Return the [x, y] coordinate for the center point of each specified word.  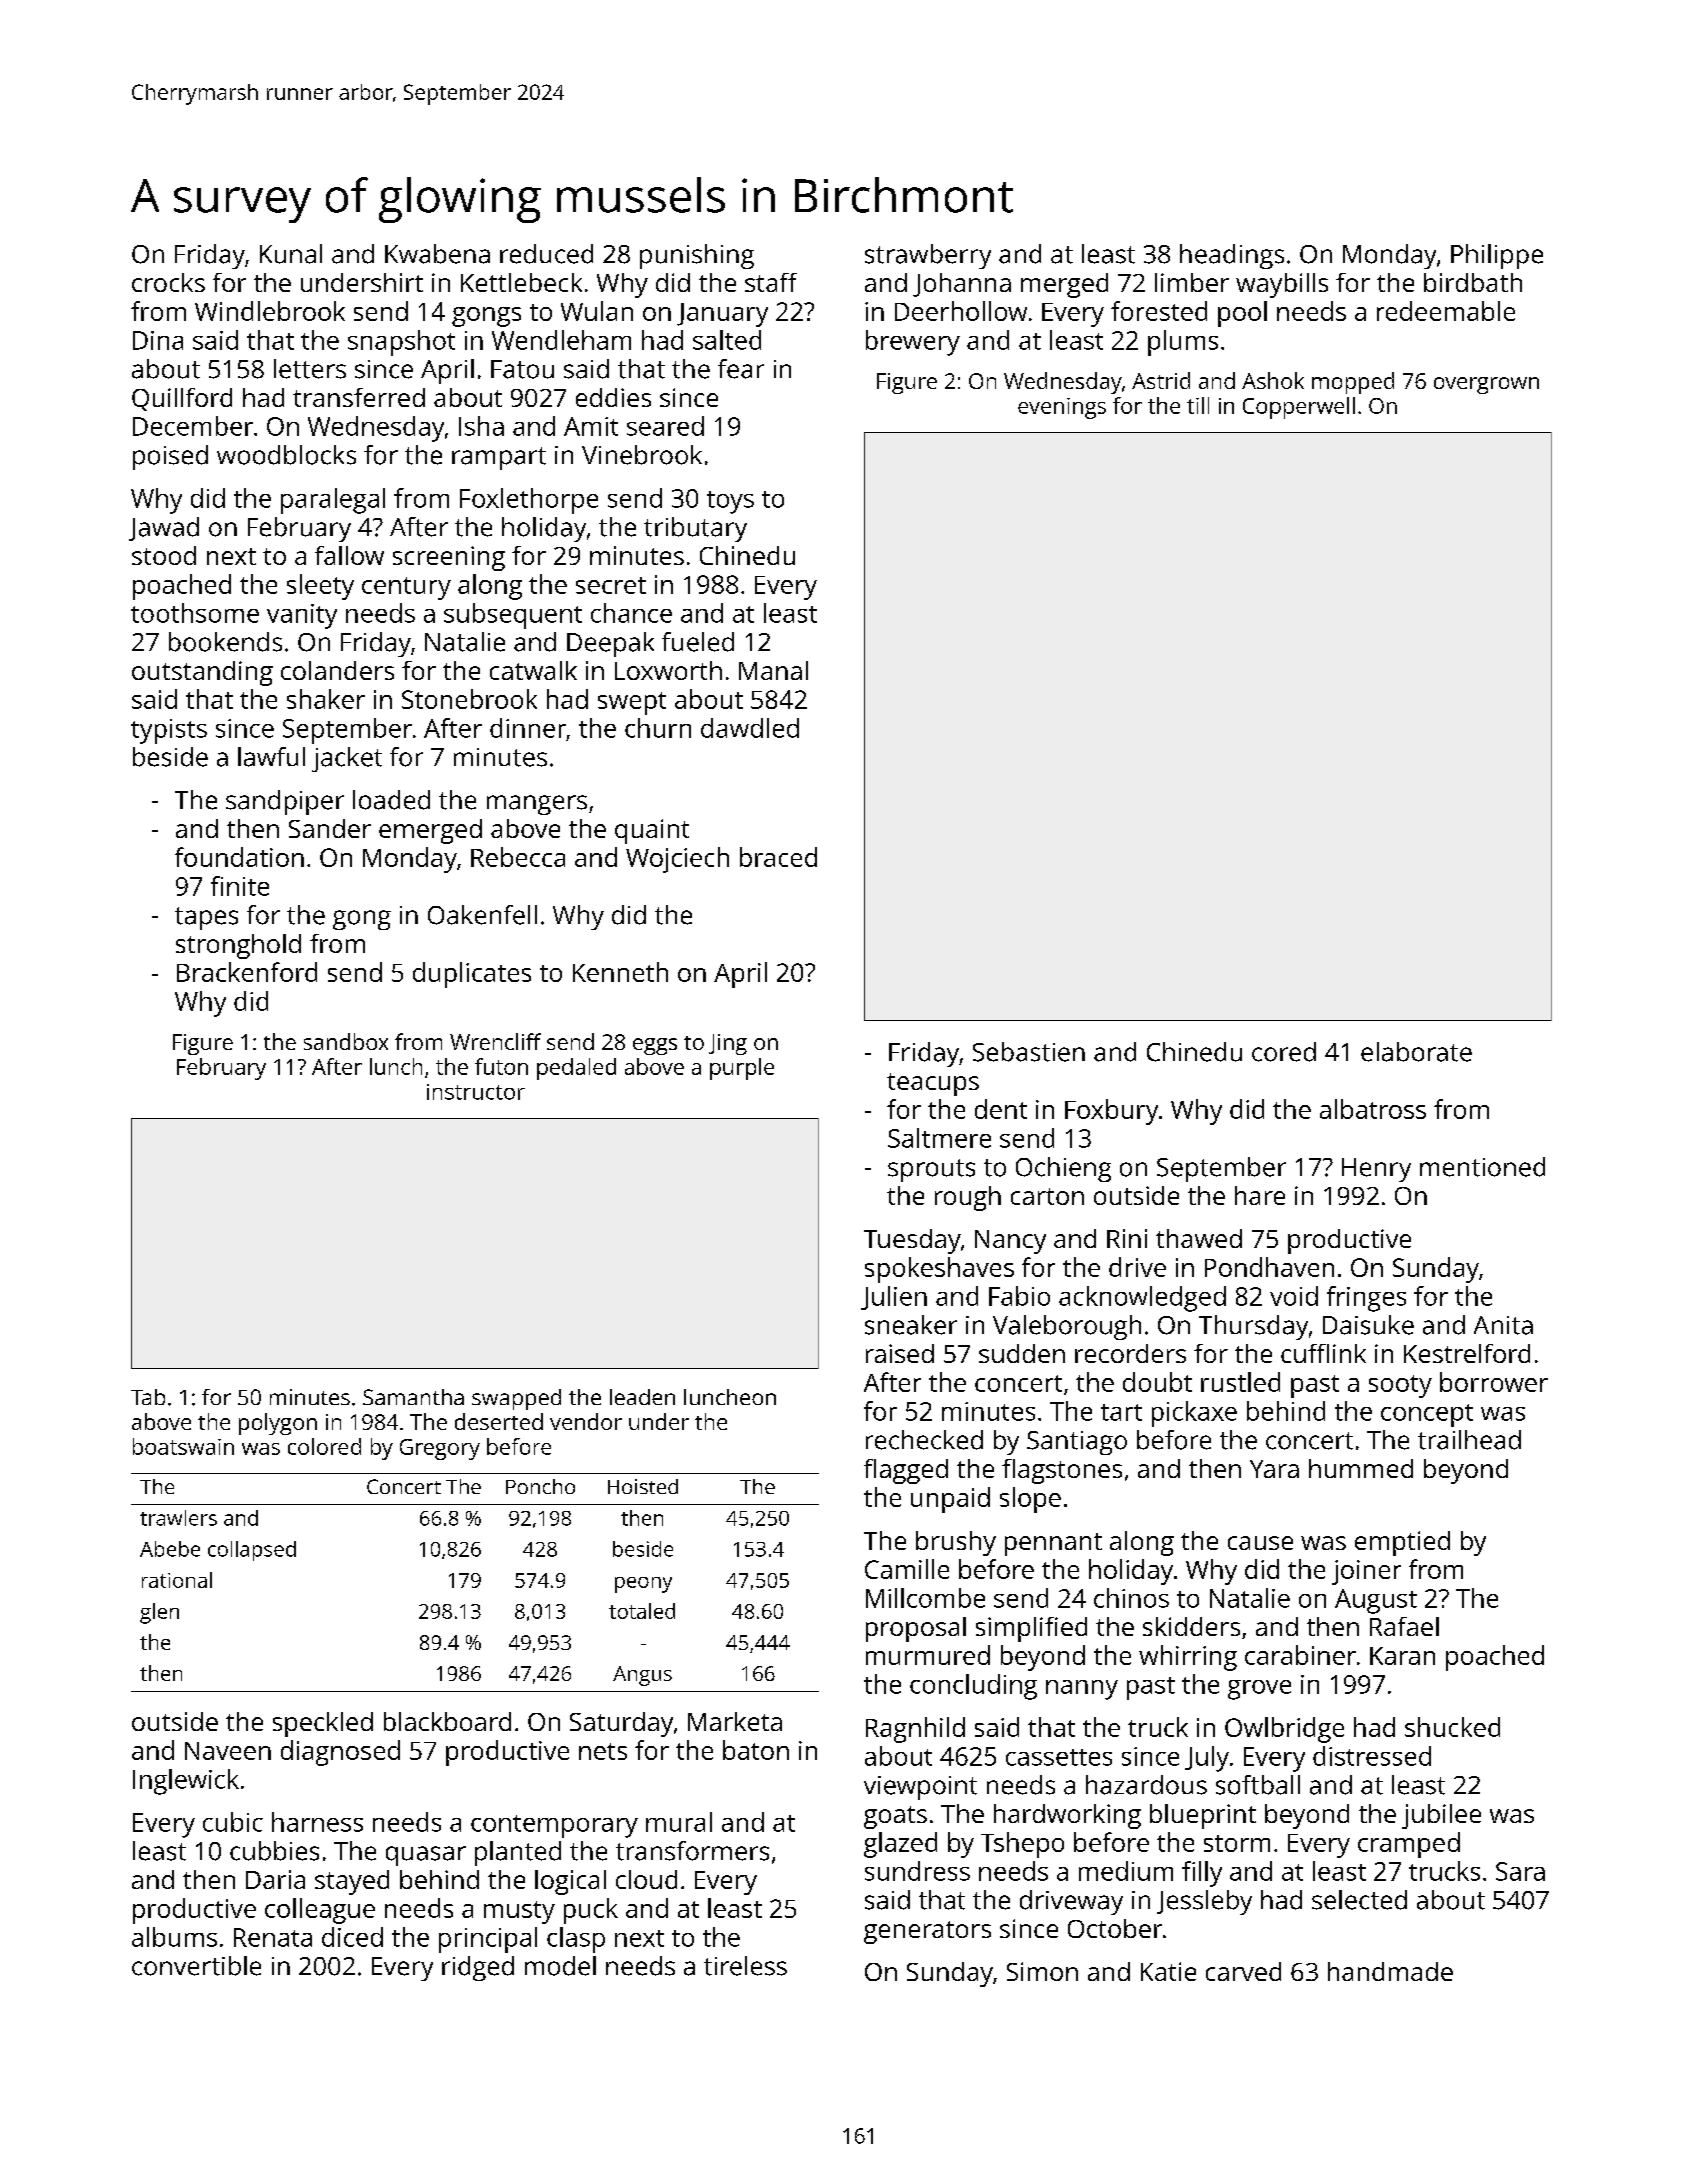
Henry [1376, 1170]
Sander [330, 828]
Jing [728, 1044]
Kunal [291, 254]
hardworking [1067, 1816]
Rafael [1404, 1626]
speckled [323, 1724]
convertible [196, 1966]
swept [632, 703]
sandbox [346, 1041]
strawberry [928, 256]
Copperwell [1299, 408]
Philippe [1497, 256]
